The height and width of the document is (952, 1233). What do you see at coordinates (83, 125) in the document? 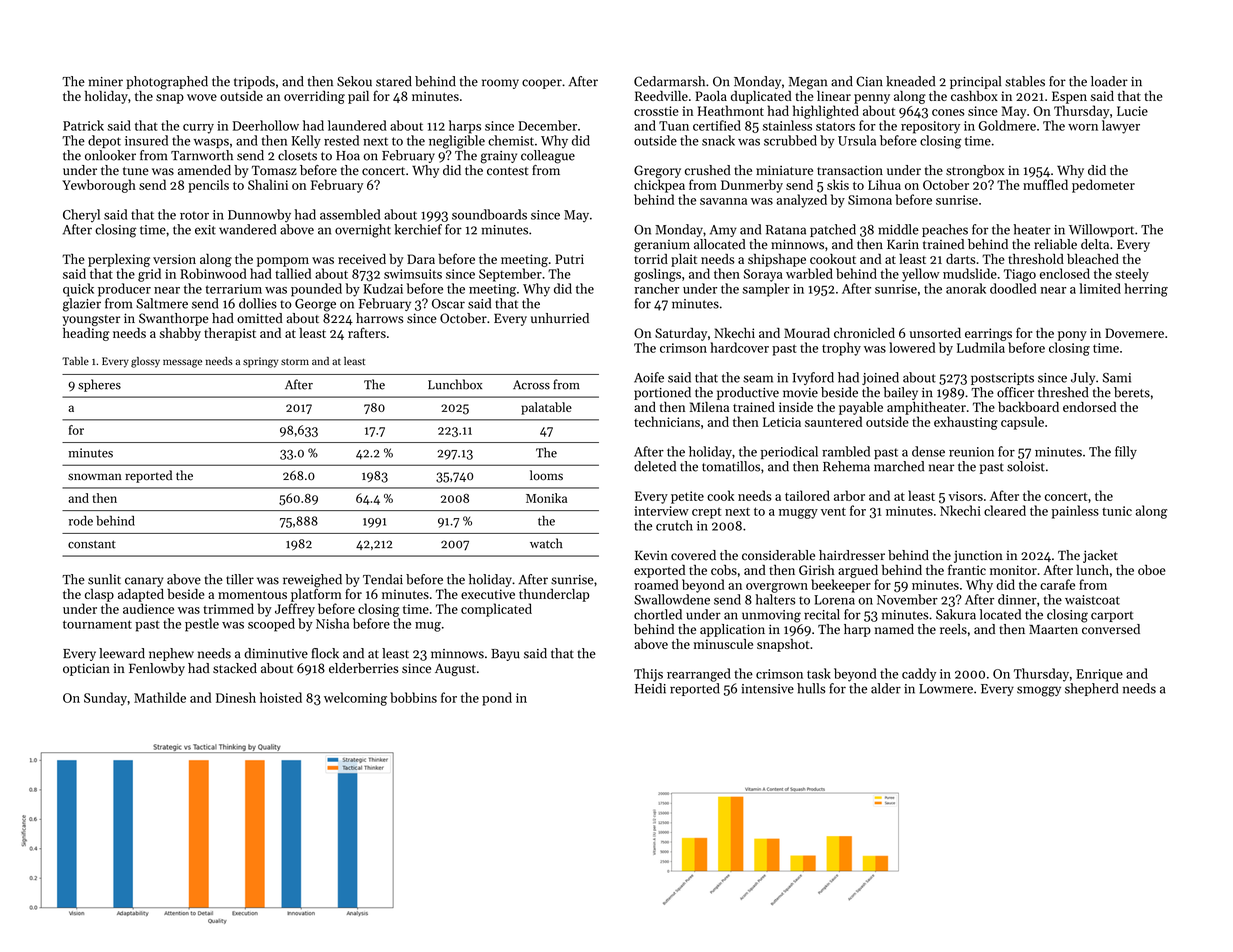
I see `Patrick` at bounding box center [83, 125].
